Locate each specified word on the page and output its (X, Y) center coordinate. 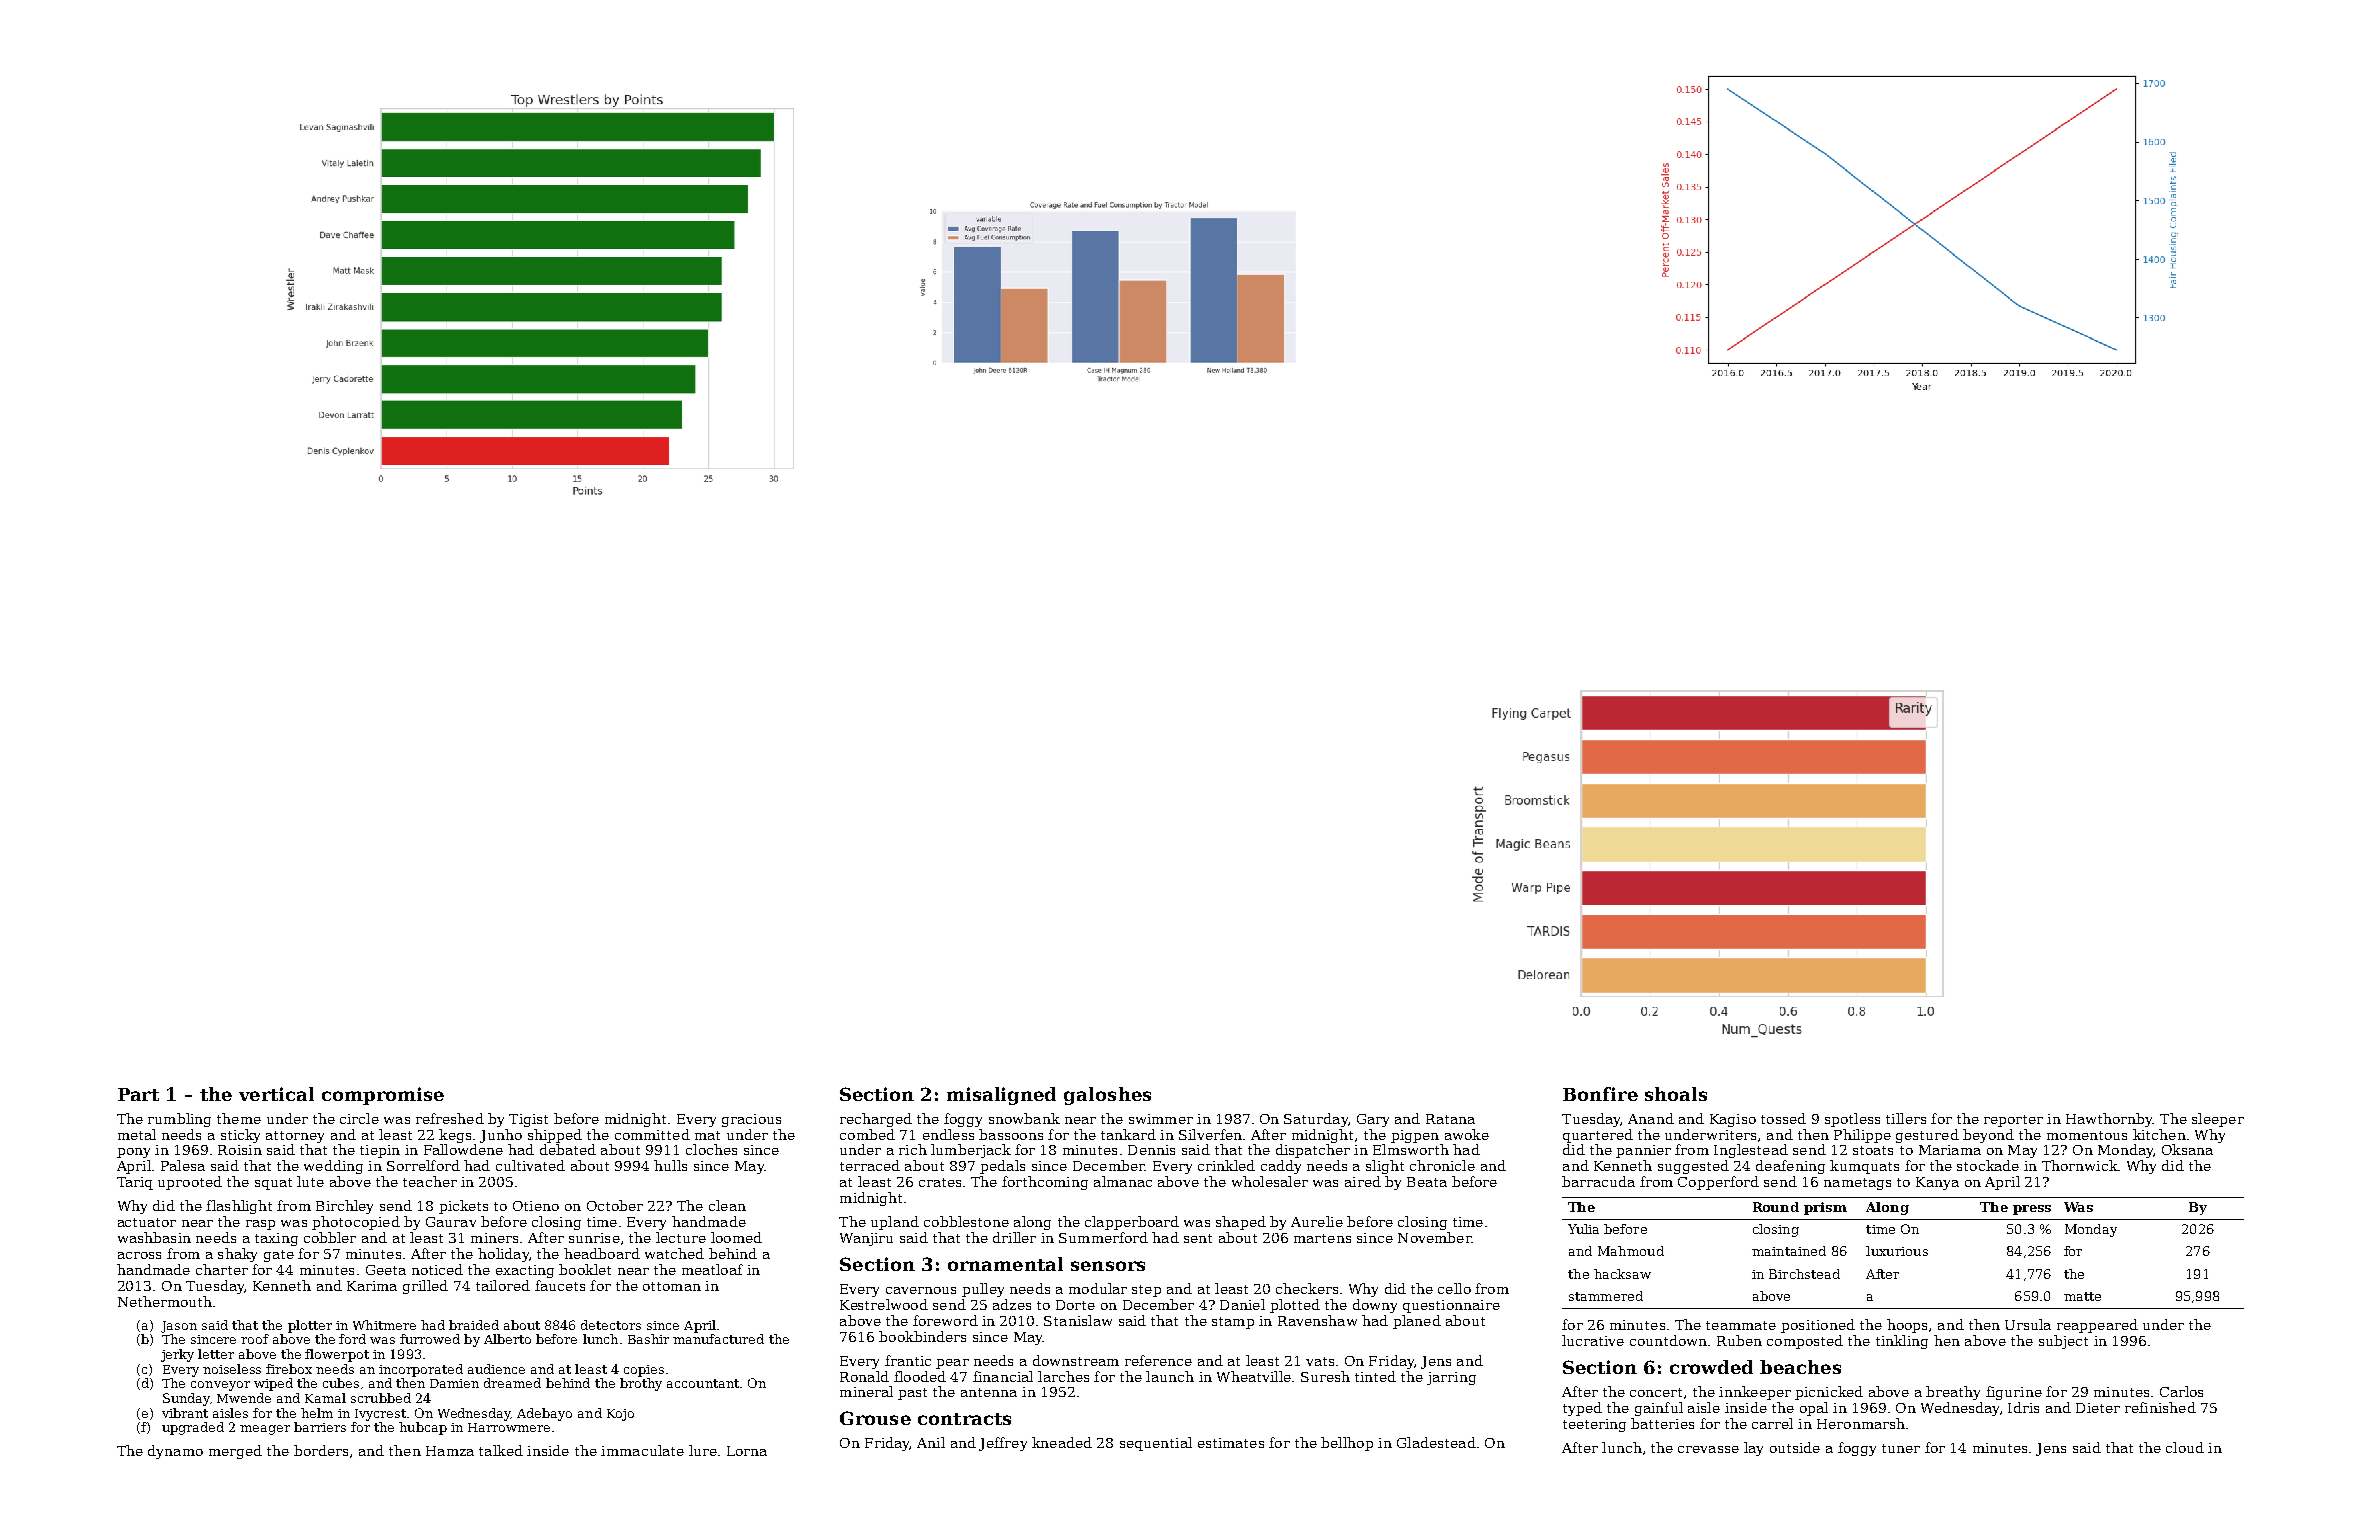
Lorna (747, 1451)
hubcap (423, 1428)
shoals (1676, 1094)
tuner (1901, 1448)
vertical (276, 1094)
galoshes (1107, 1096)
